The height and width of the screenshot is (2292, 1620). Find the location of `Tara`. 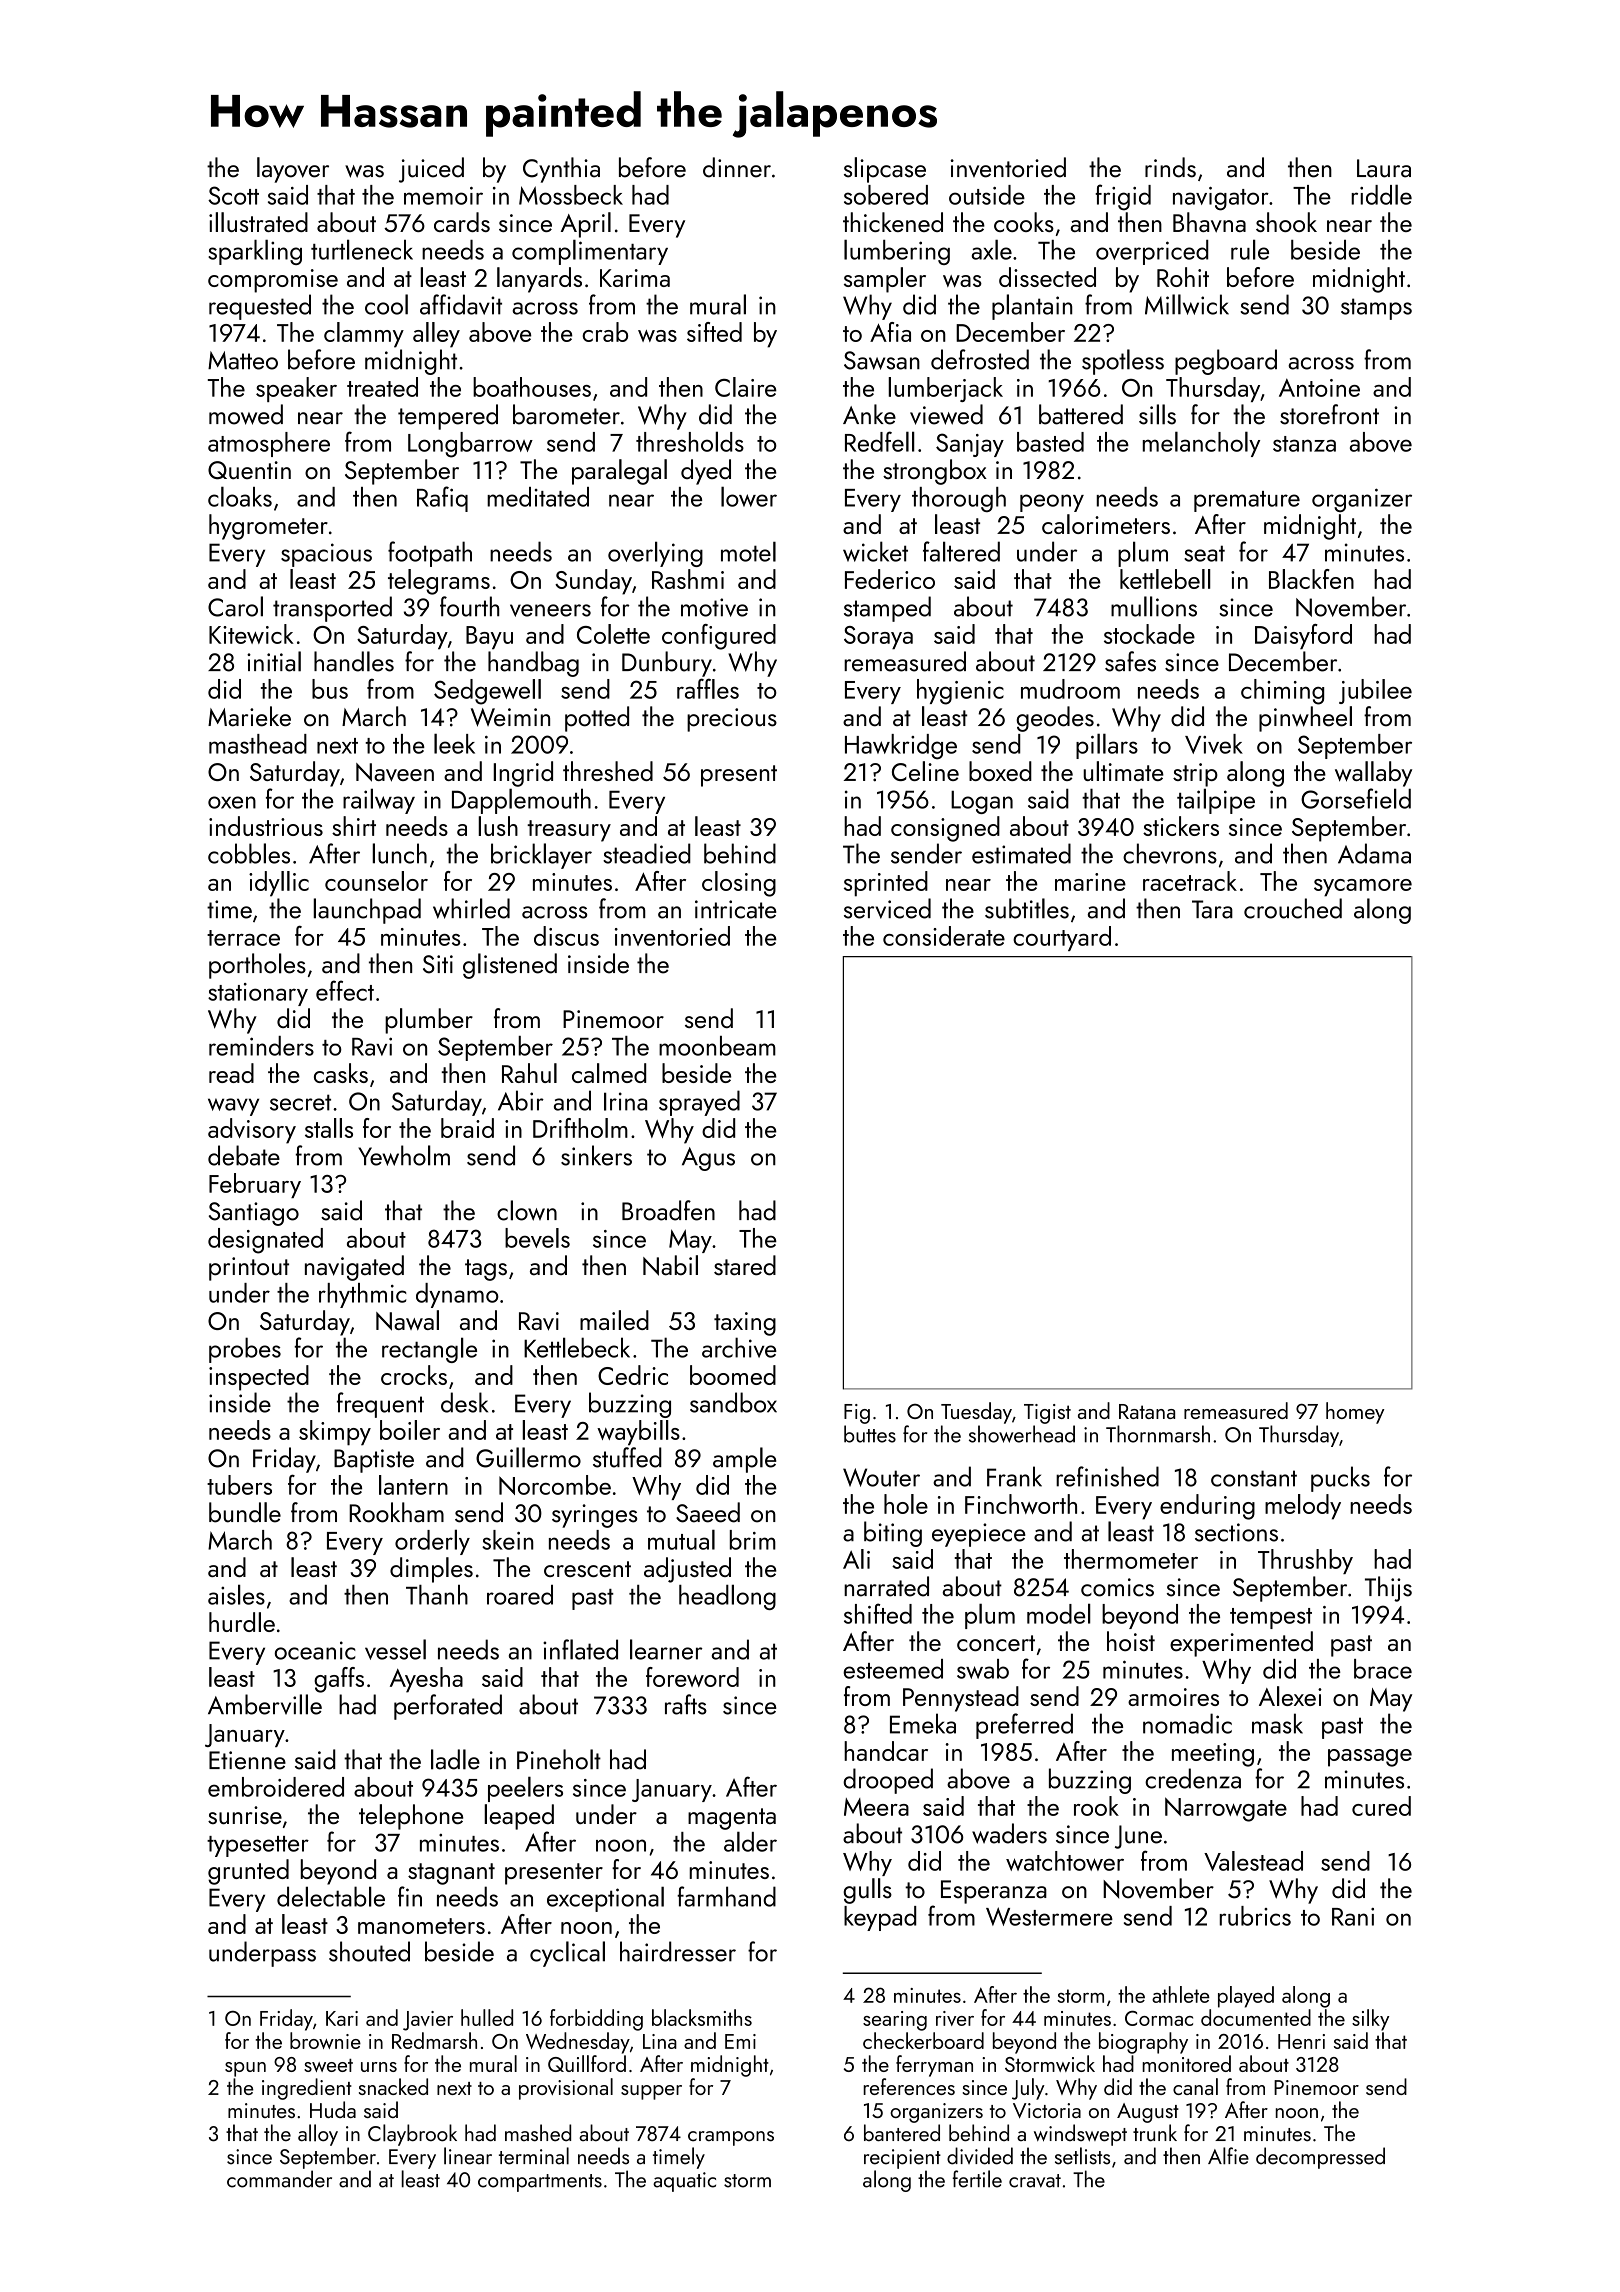

Tara is located at coordinates (1212, 909).
